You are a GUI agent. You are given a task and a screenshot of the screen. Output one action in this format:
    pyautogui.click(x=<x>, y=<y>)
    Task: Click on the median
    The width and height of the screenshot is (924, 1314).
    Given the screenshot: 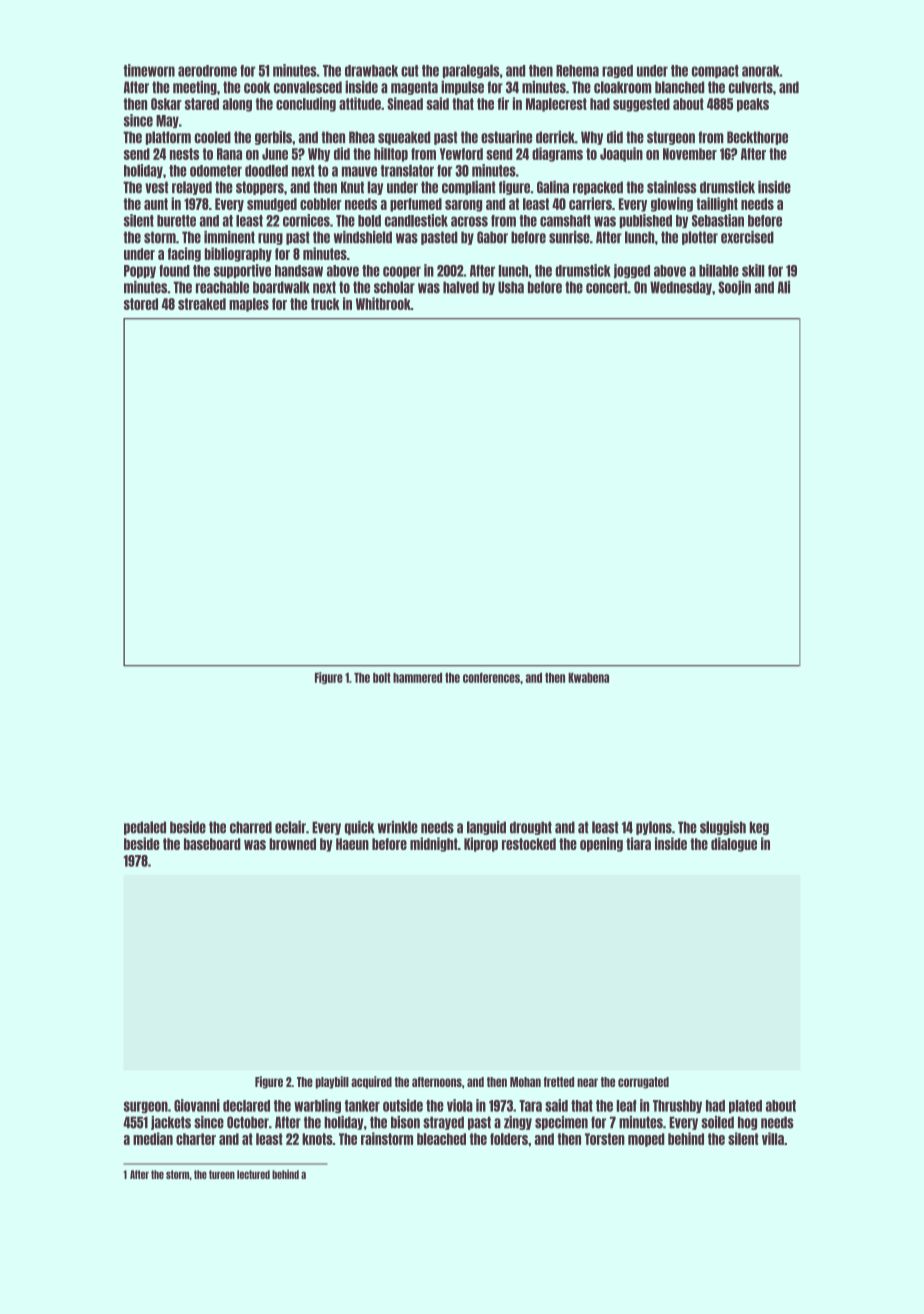 What is the action you would take?
    pyautogui.click(x=153, y=1138)
